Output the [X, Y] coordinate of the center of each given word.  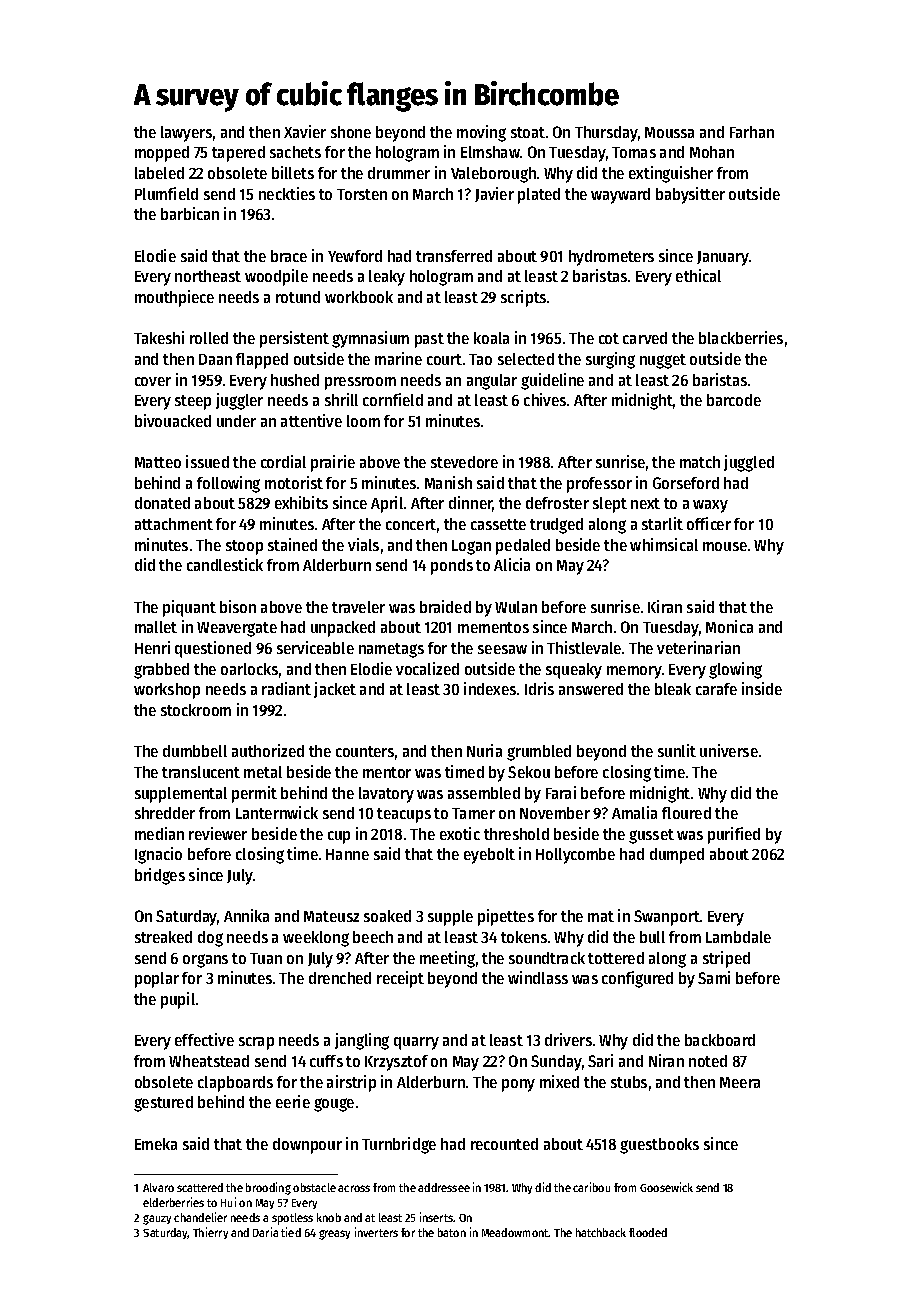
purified [734, 835]
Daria [265, 1232]
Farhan [752, 132]
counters [365, 751]
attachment [174, 524]
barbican [190, 213]
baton [452, 1232]
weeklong [316, 939]
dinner [471, 504]
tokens [524, 937]
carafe [716, 689]
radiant [286, 688]
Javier [494, 194]
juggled [749, 463]
